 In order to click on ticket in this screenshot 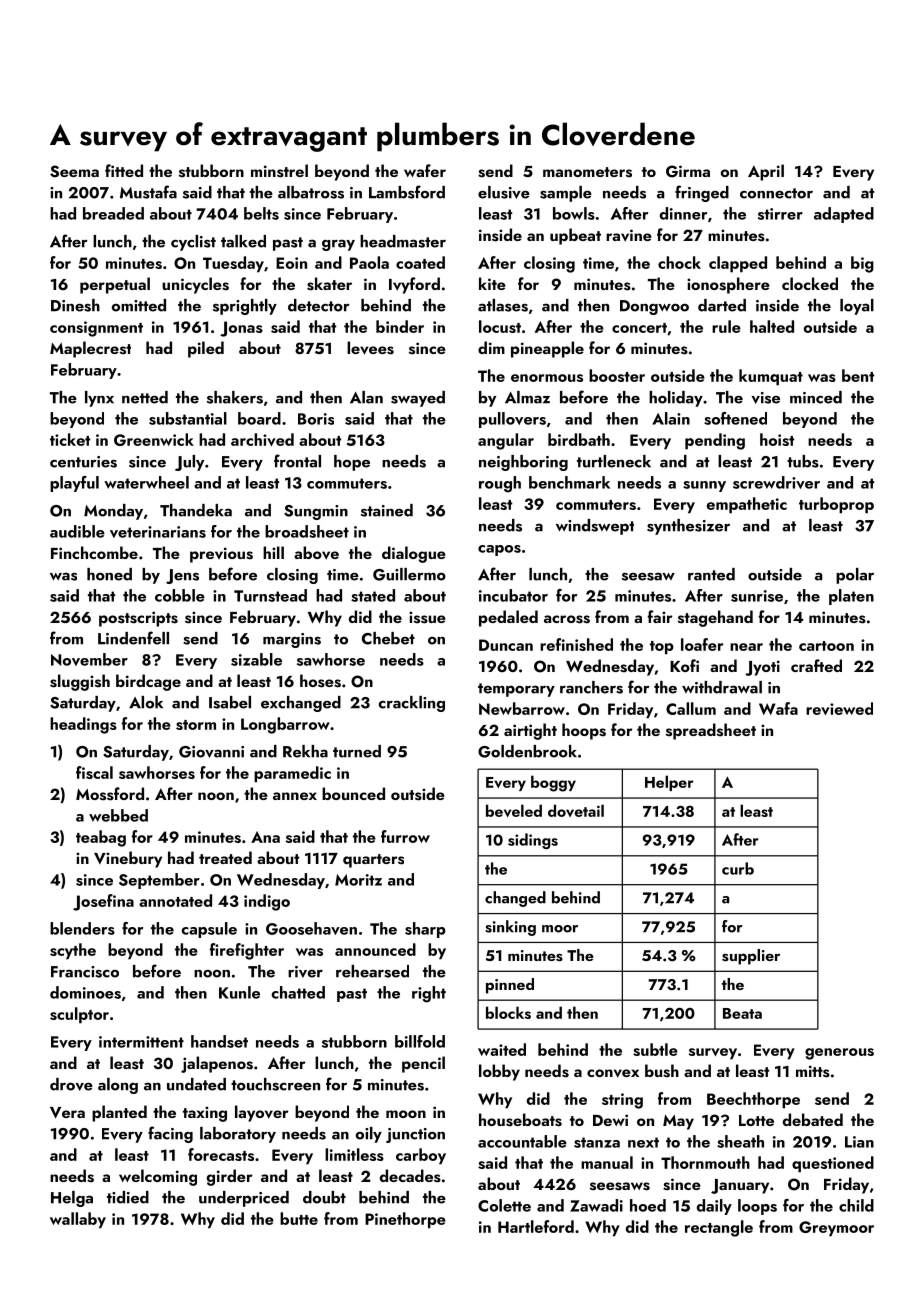, I will do `click(70, 439)`.
